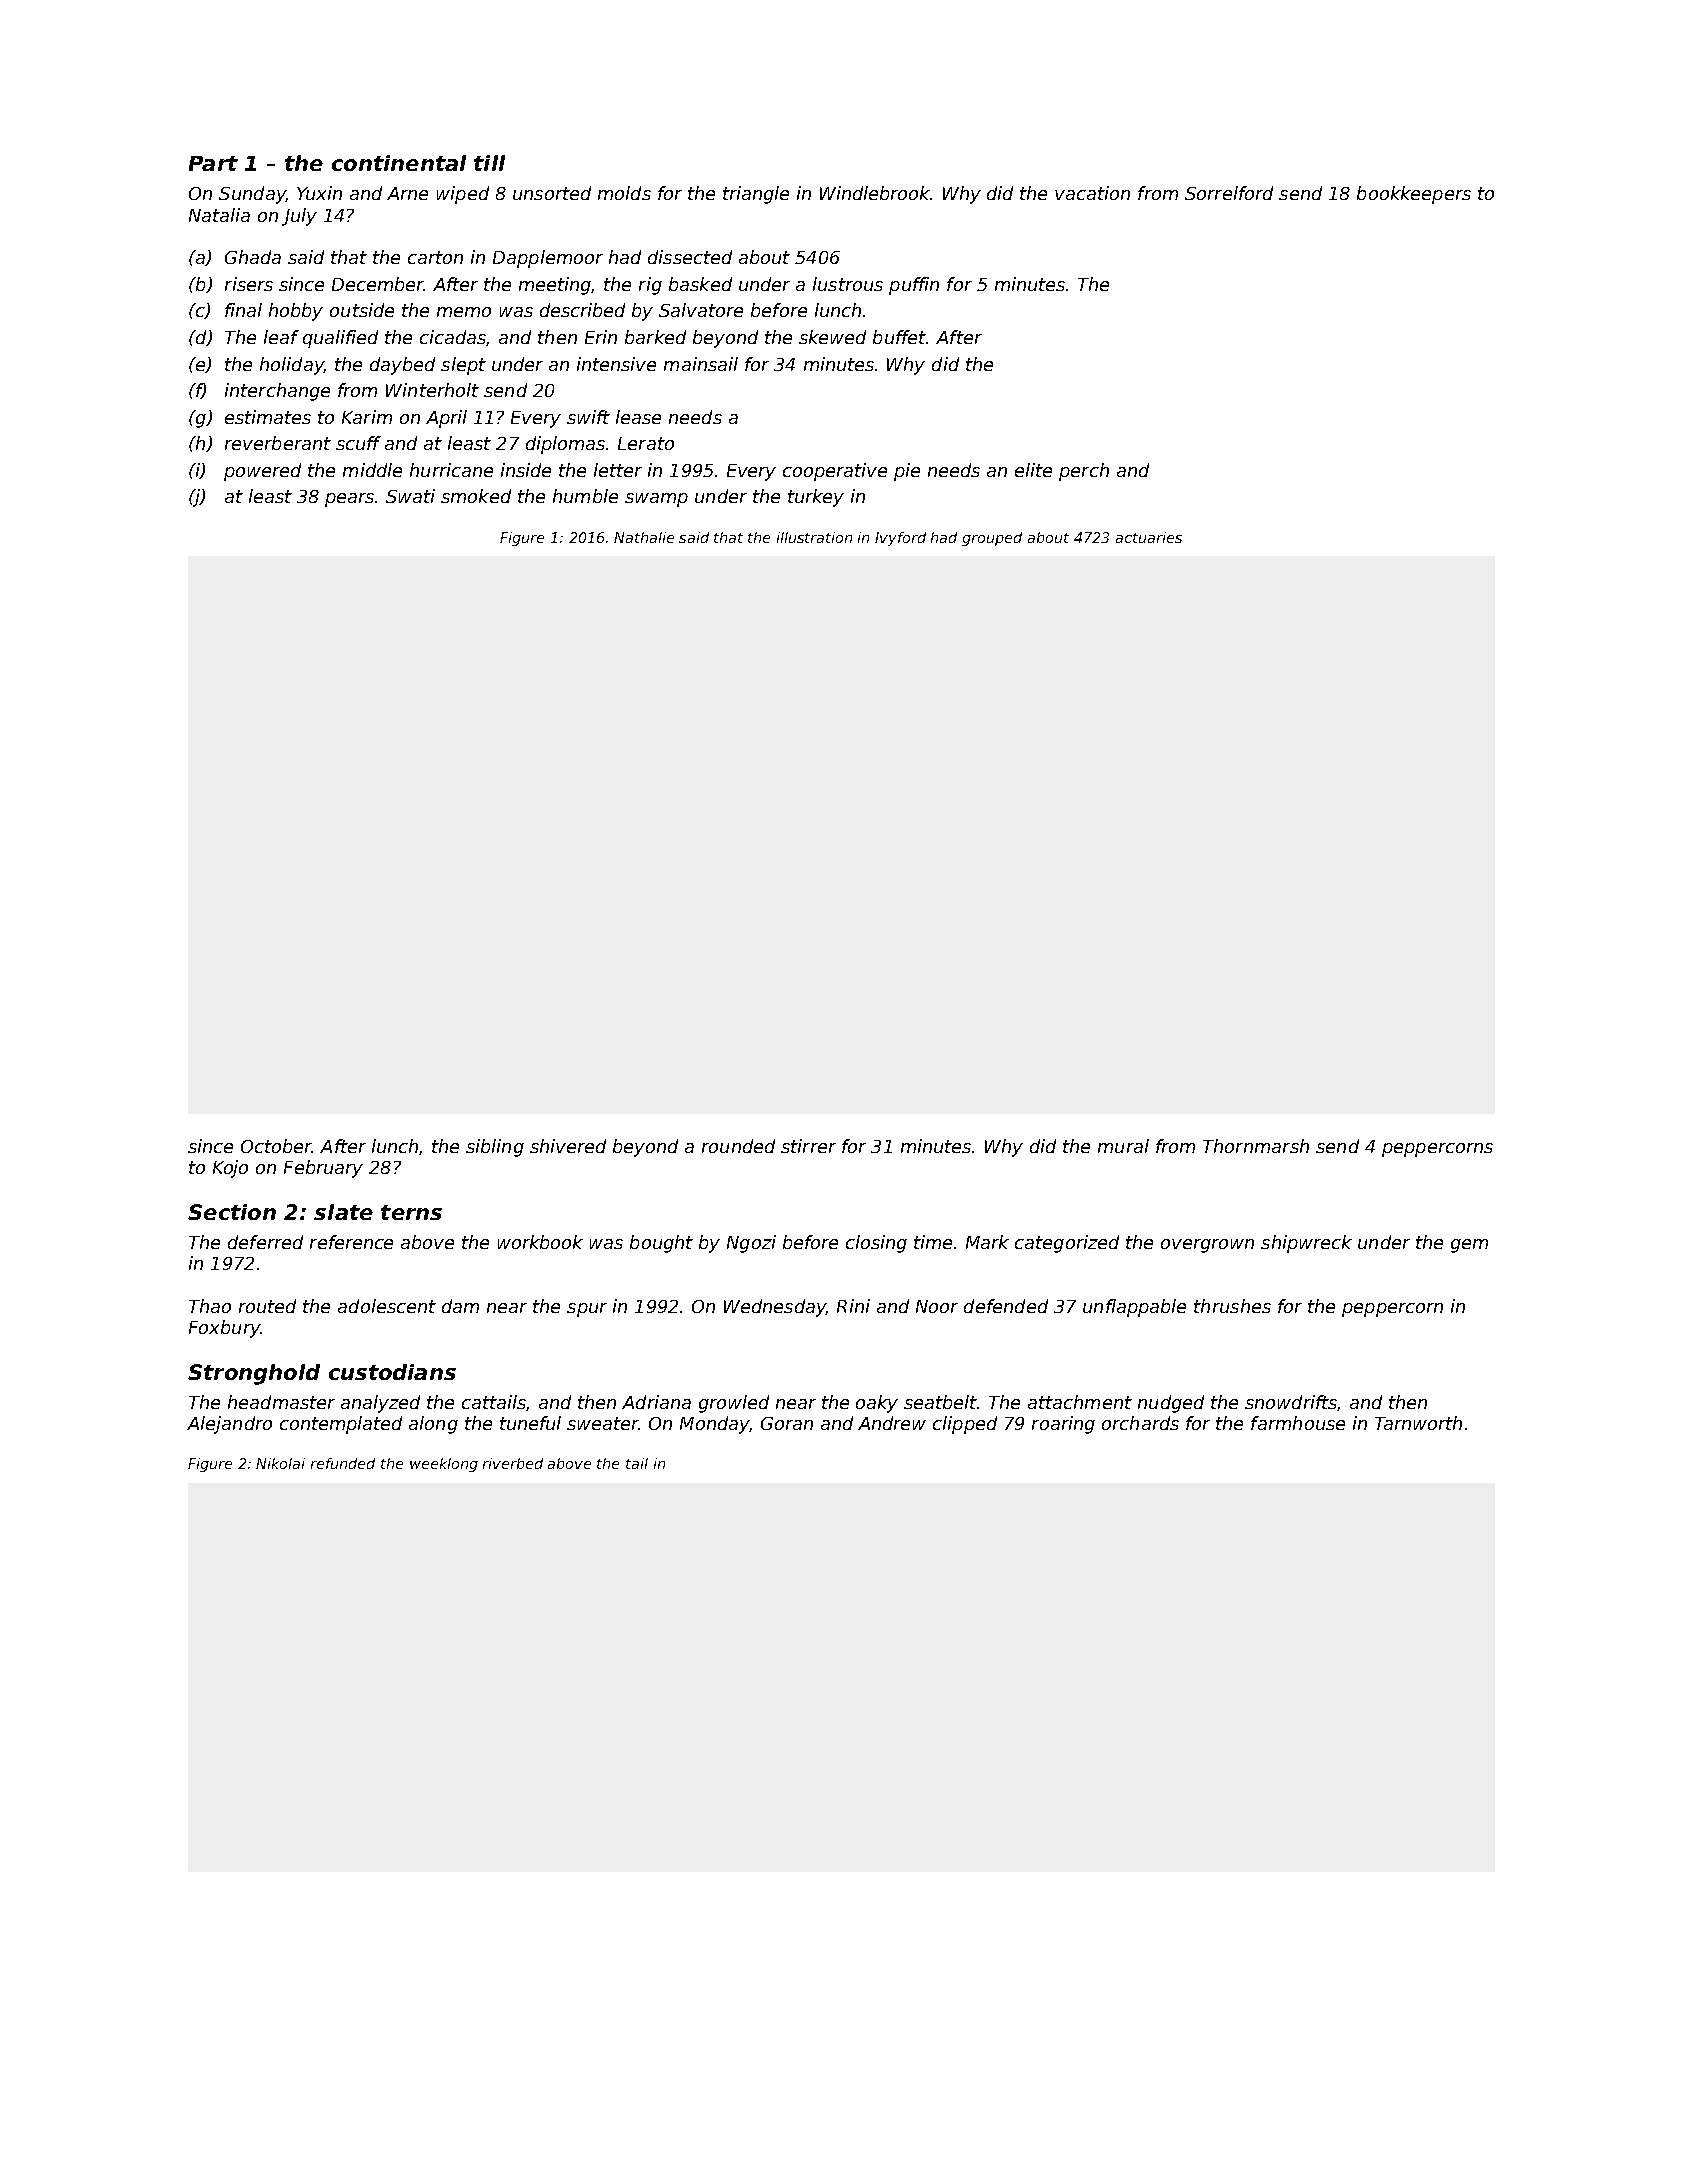 This page has width=1683, height=2178. What do you see at coordinates (392, 1372) in the page?
I see `custodians` at bounding box center [392, 1372].
